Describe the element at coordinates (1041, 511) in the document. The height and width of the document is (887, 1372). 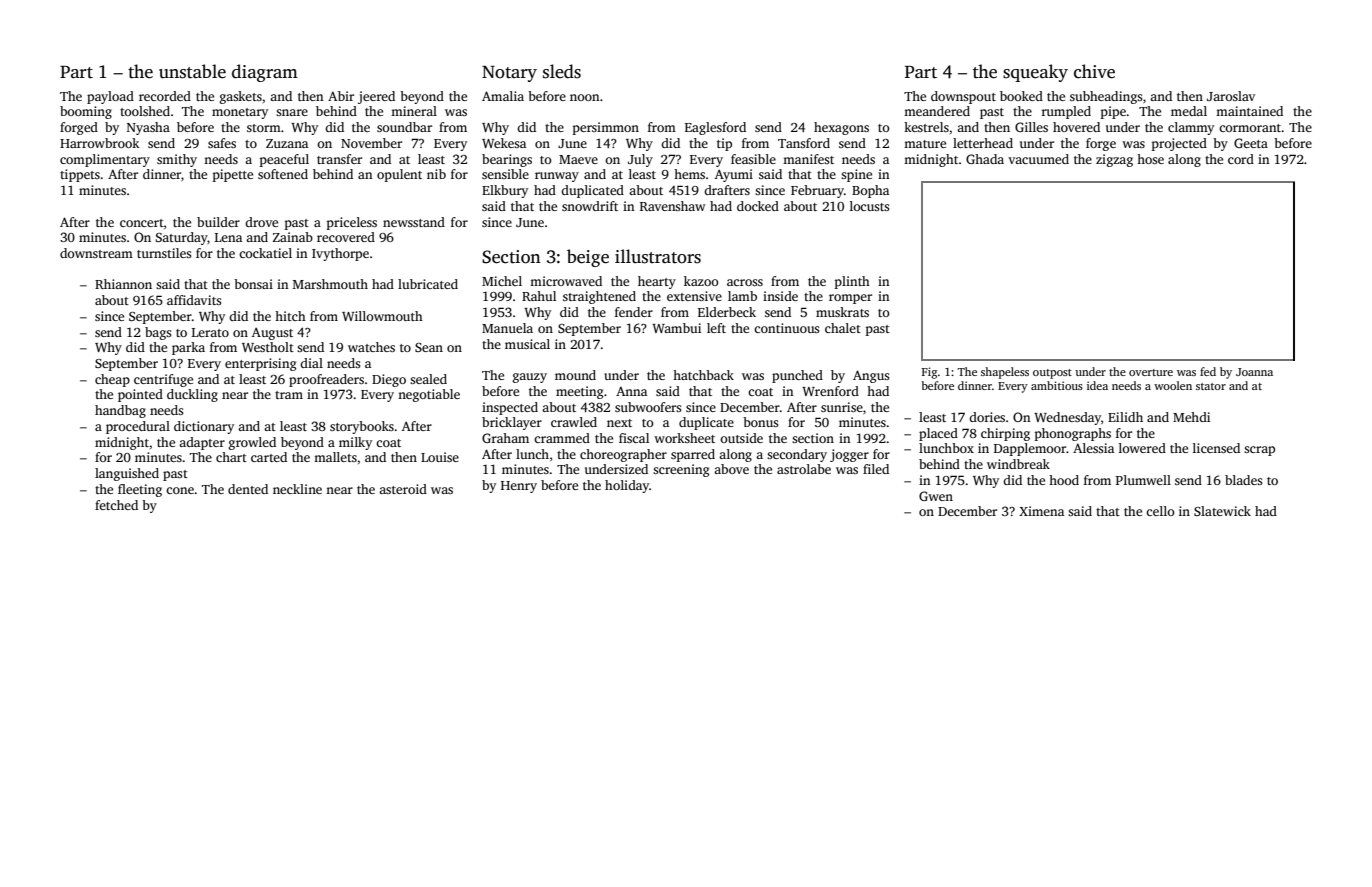
I see `Ximena` at that location.
